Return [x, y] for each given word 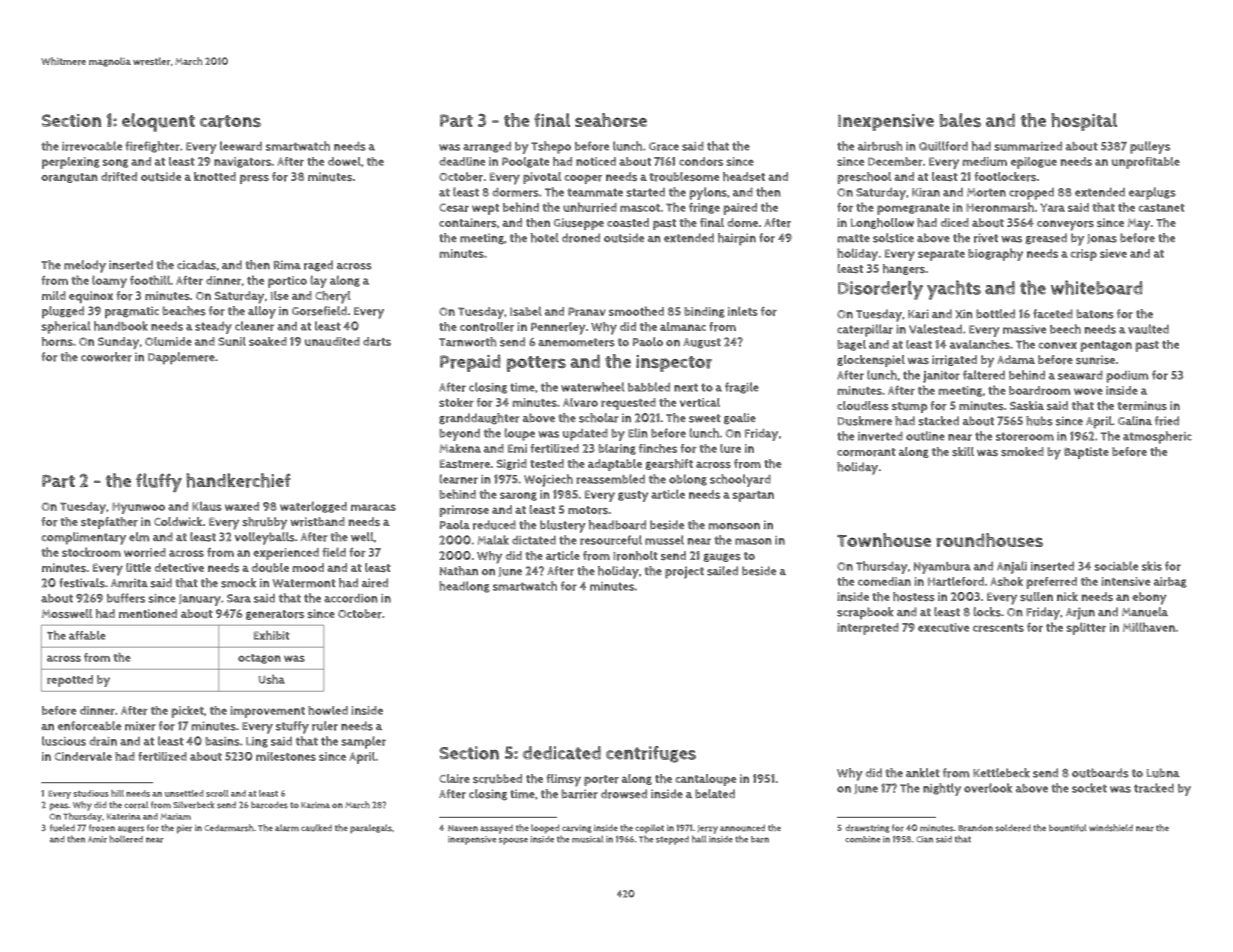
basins [222, 741]
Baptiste [1086, 453]
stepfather [109, 523]
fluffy [159, 482]
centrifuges [651, 754]
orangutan [69, 178]
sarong [518, 496]
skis [1152, 566]
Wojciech [548, 480]
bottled [995, 314]
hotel [545, 238]
